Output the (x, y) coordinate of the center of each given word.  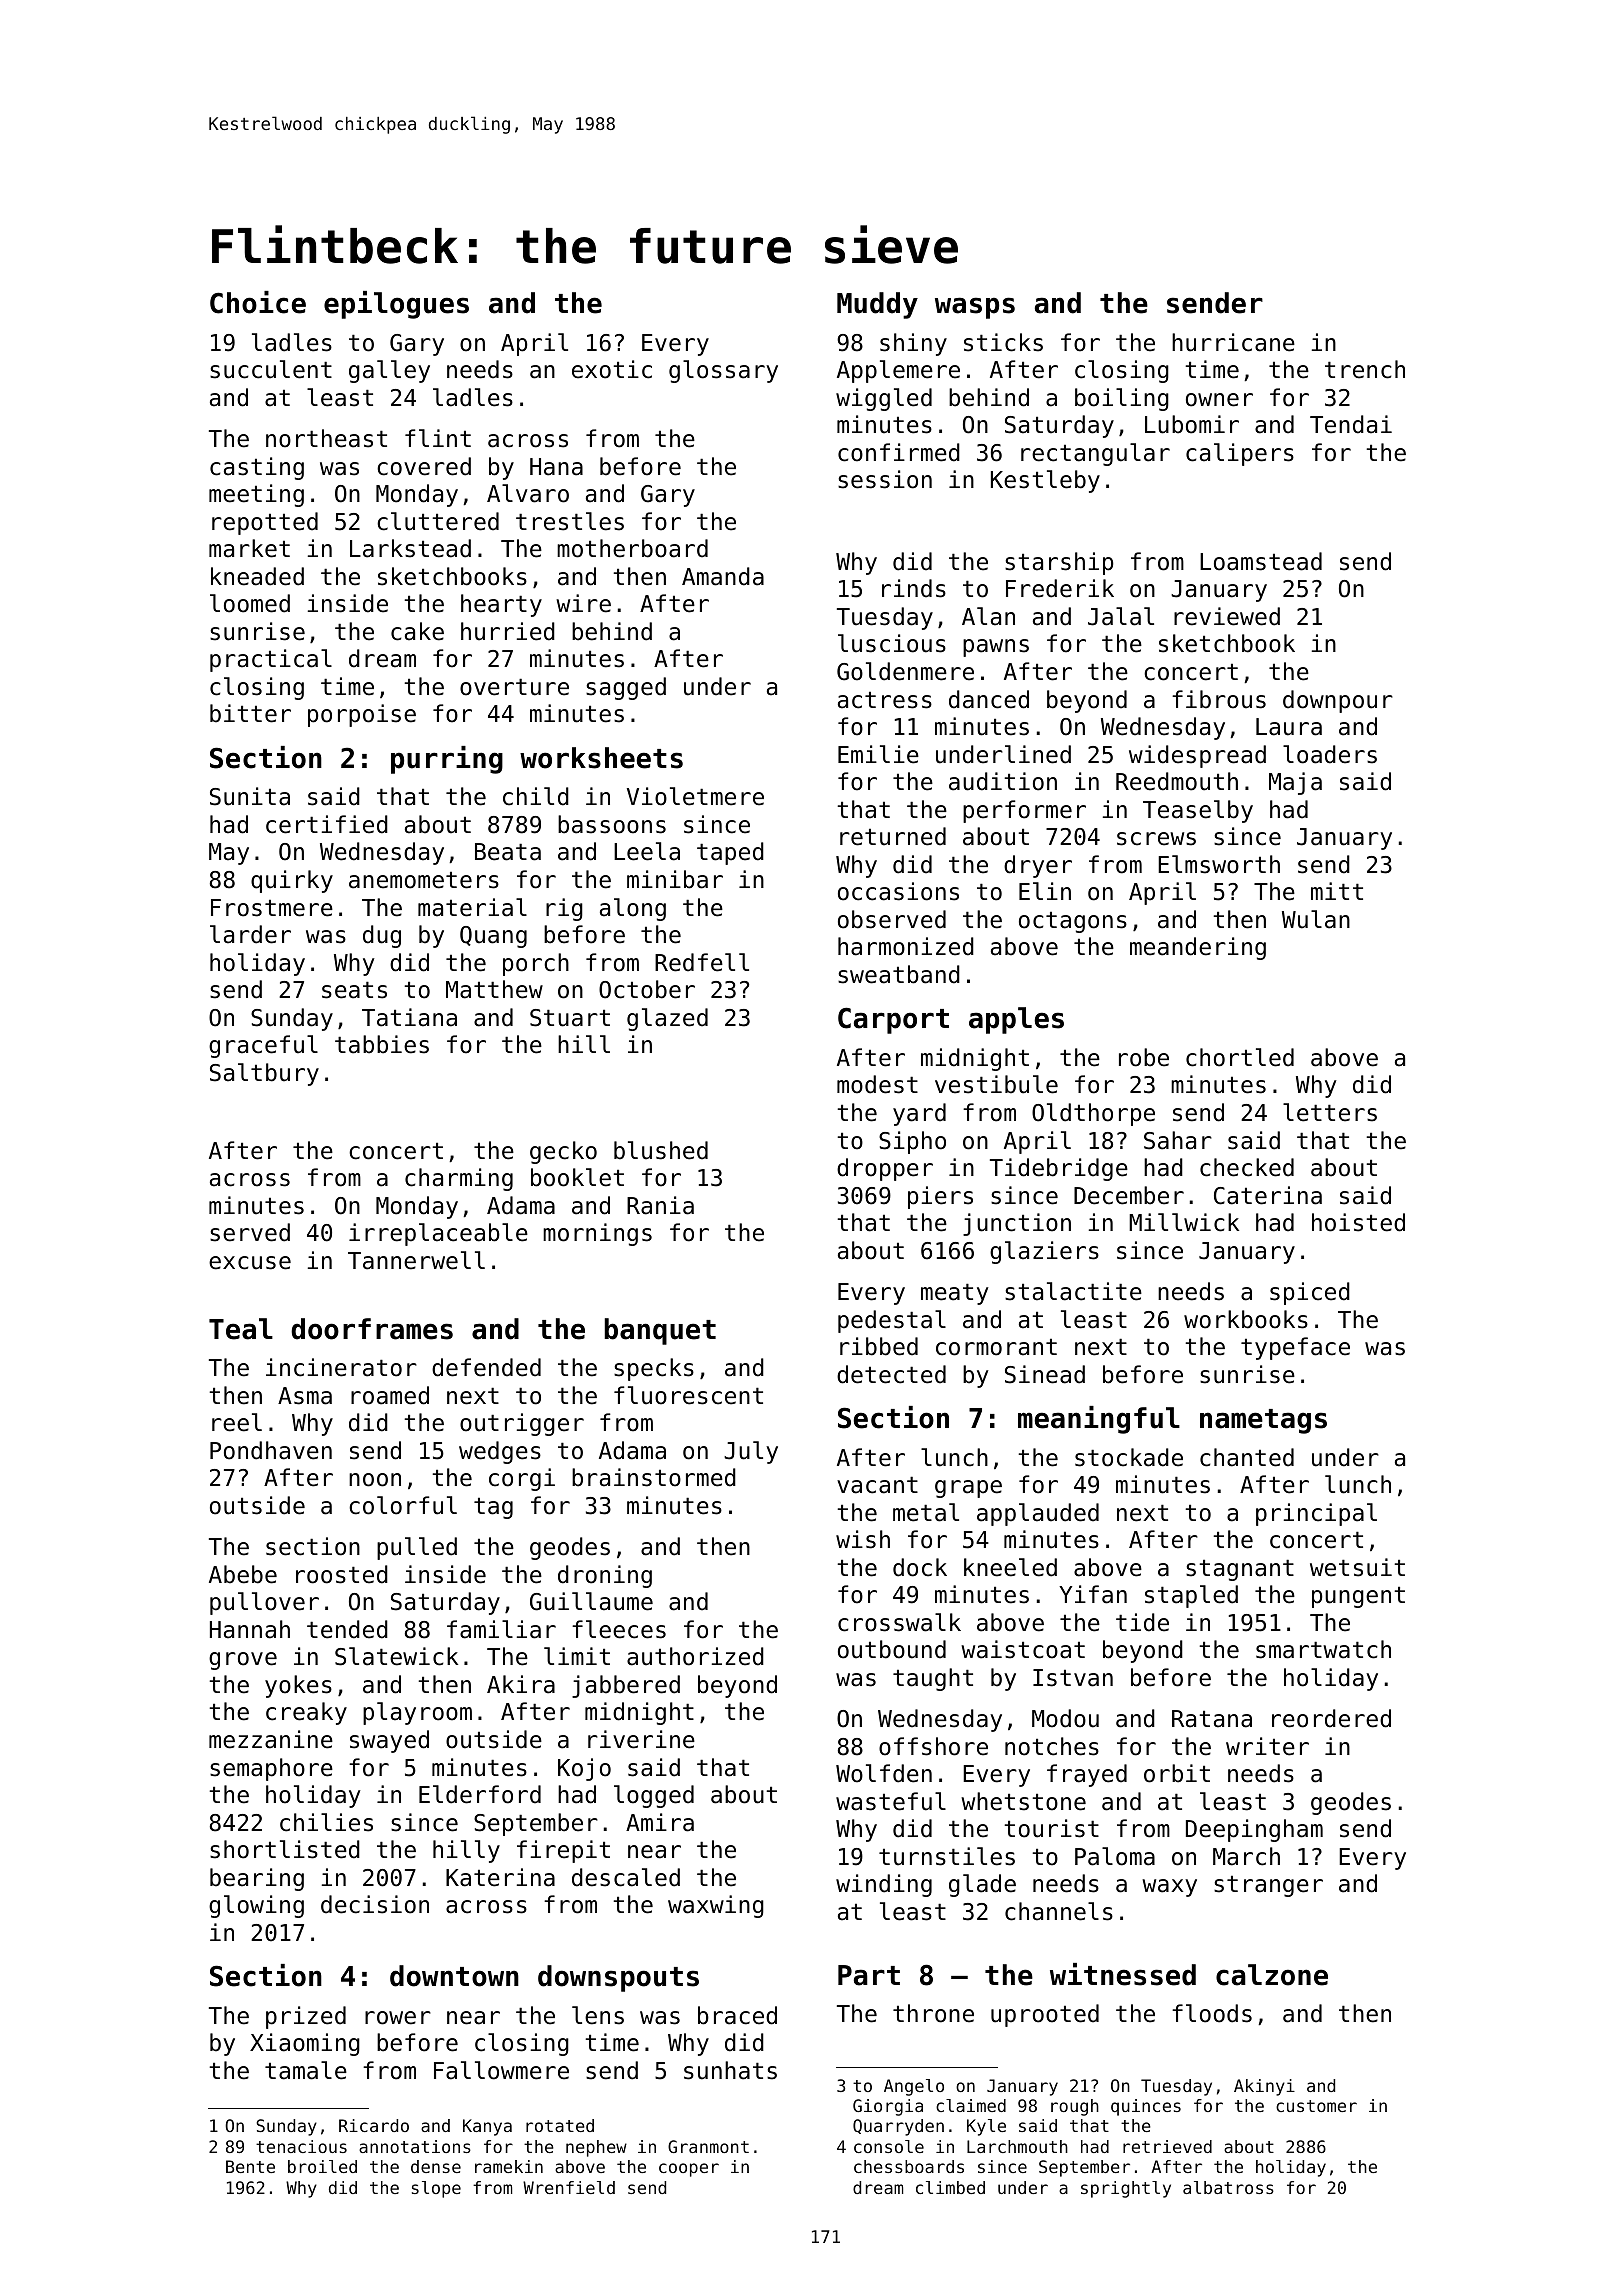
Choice (258, 302)
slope (436, 2189)
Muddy (877, 305)
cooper (689, 2170)
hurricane (1233, 342)
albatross (1228, 2187)
